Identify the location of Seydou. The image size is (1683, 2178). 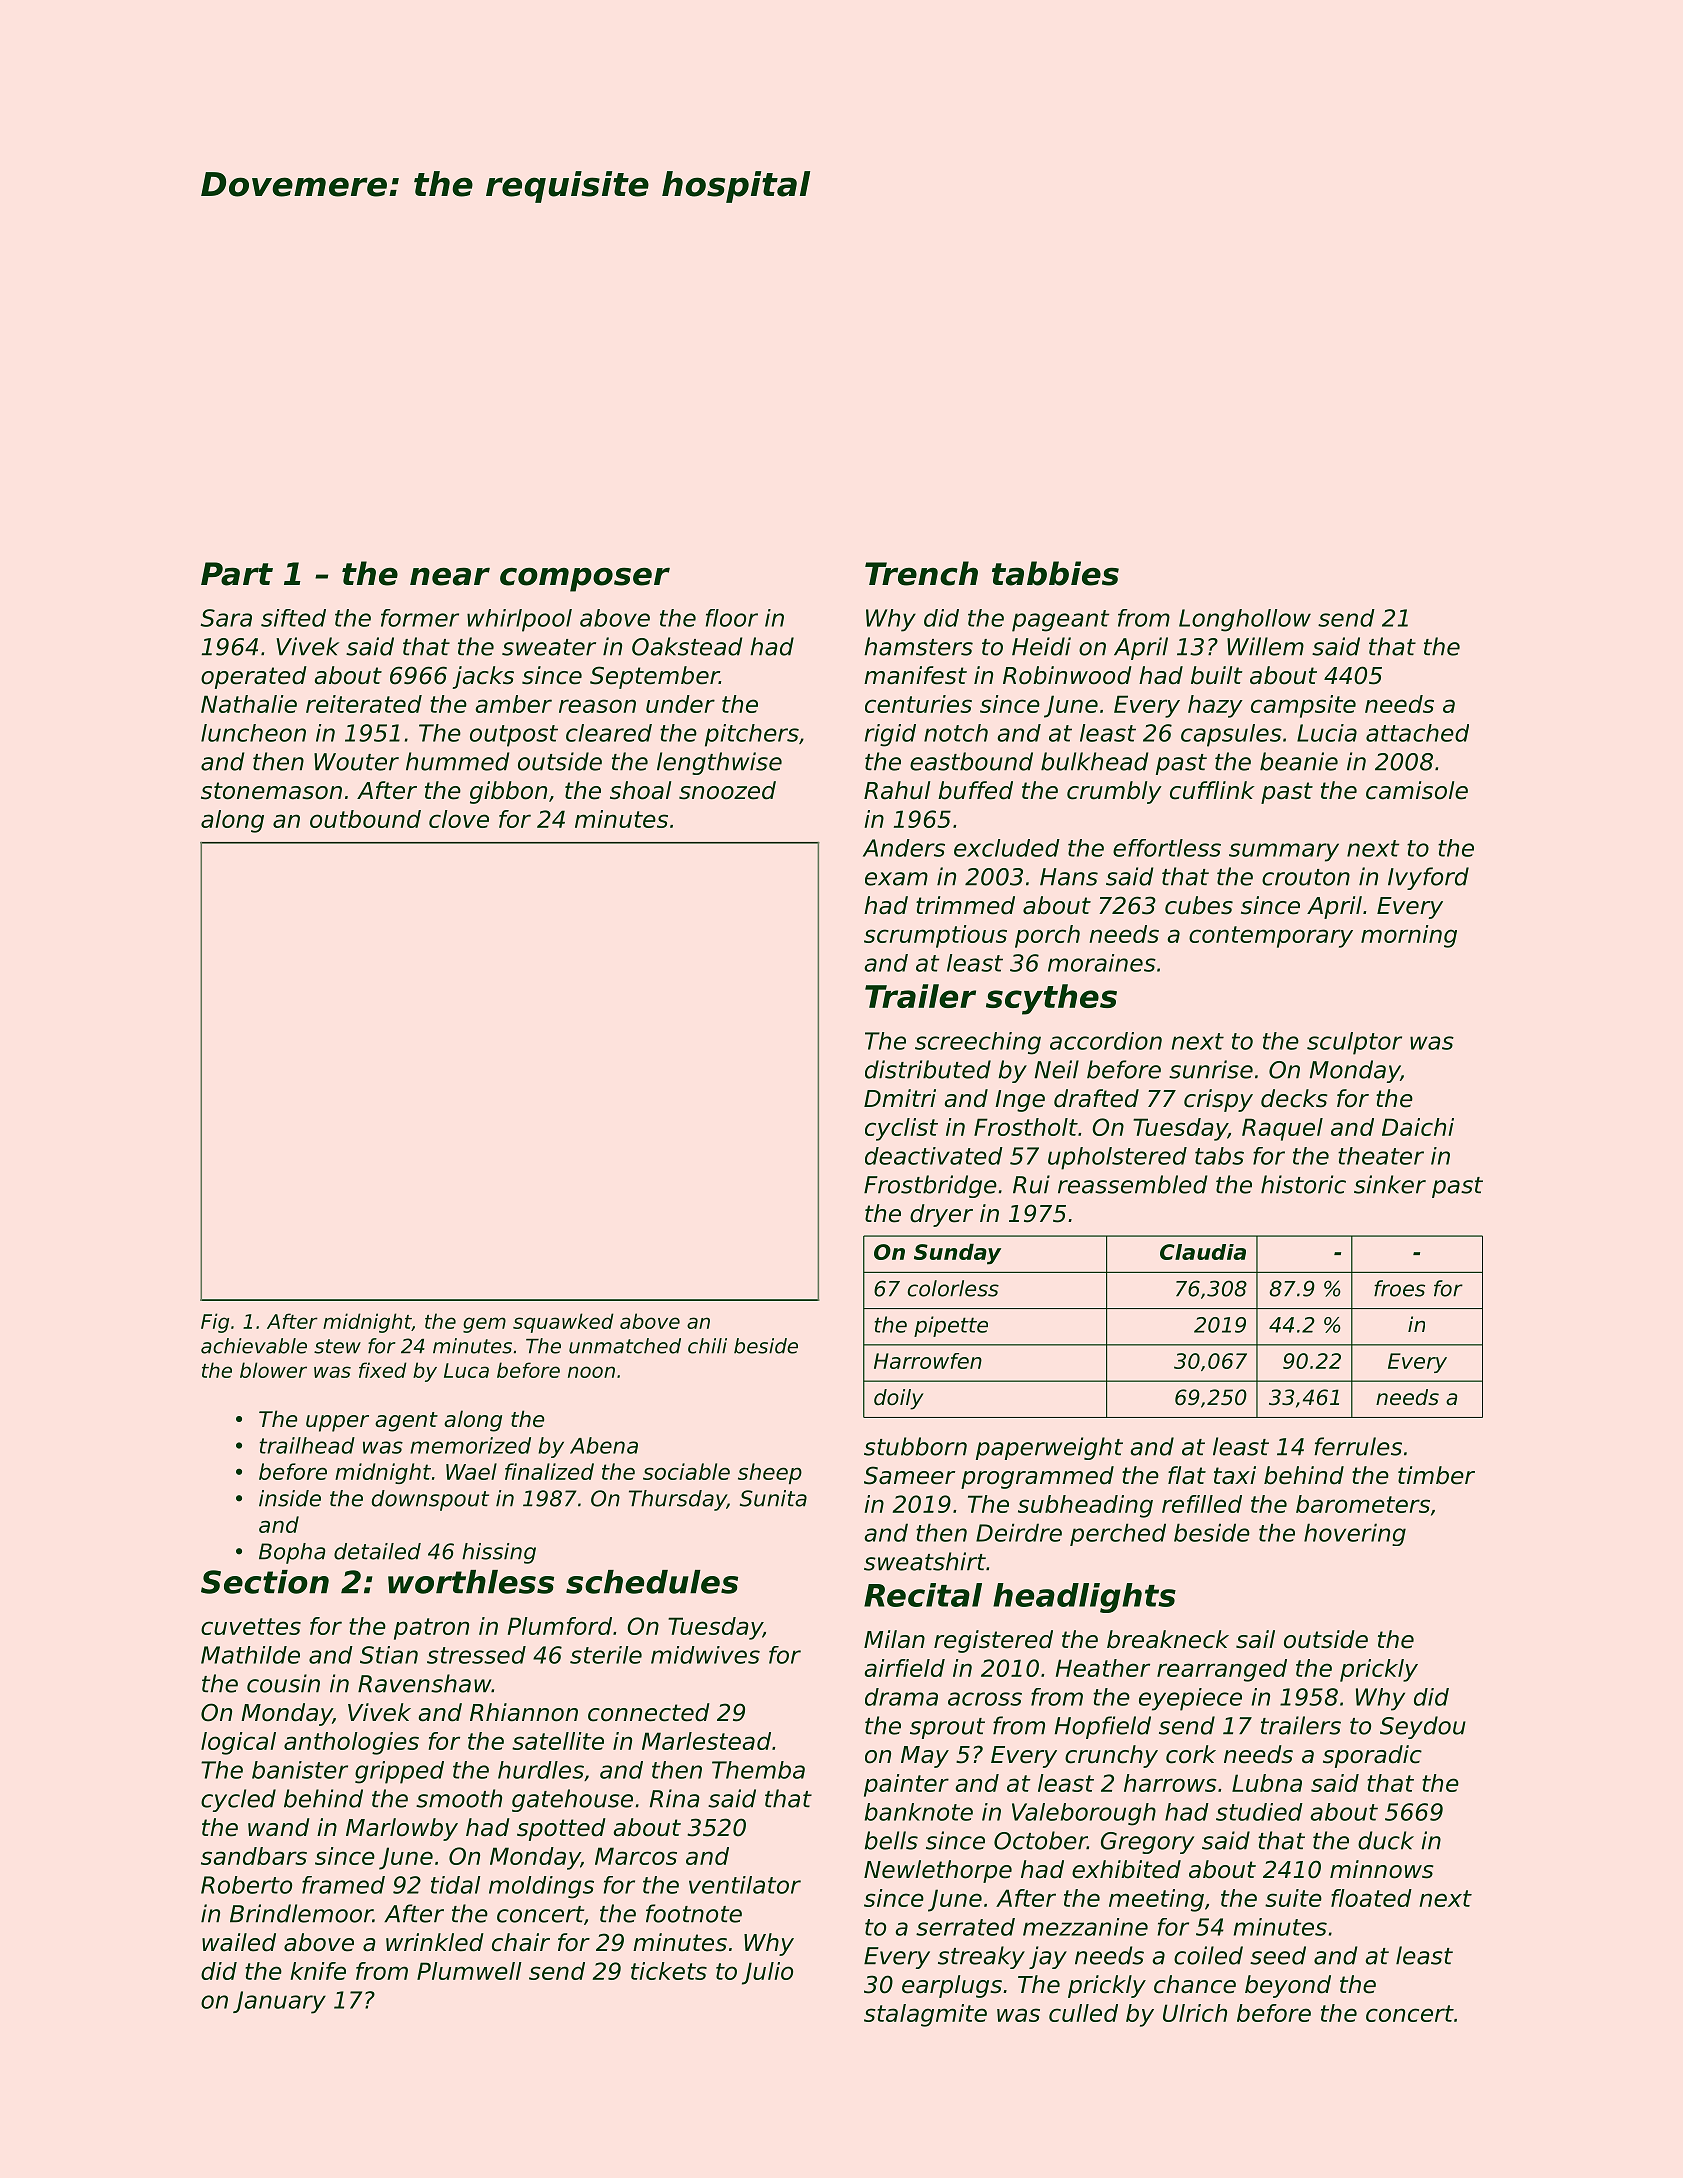
(1423, 1727).
